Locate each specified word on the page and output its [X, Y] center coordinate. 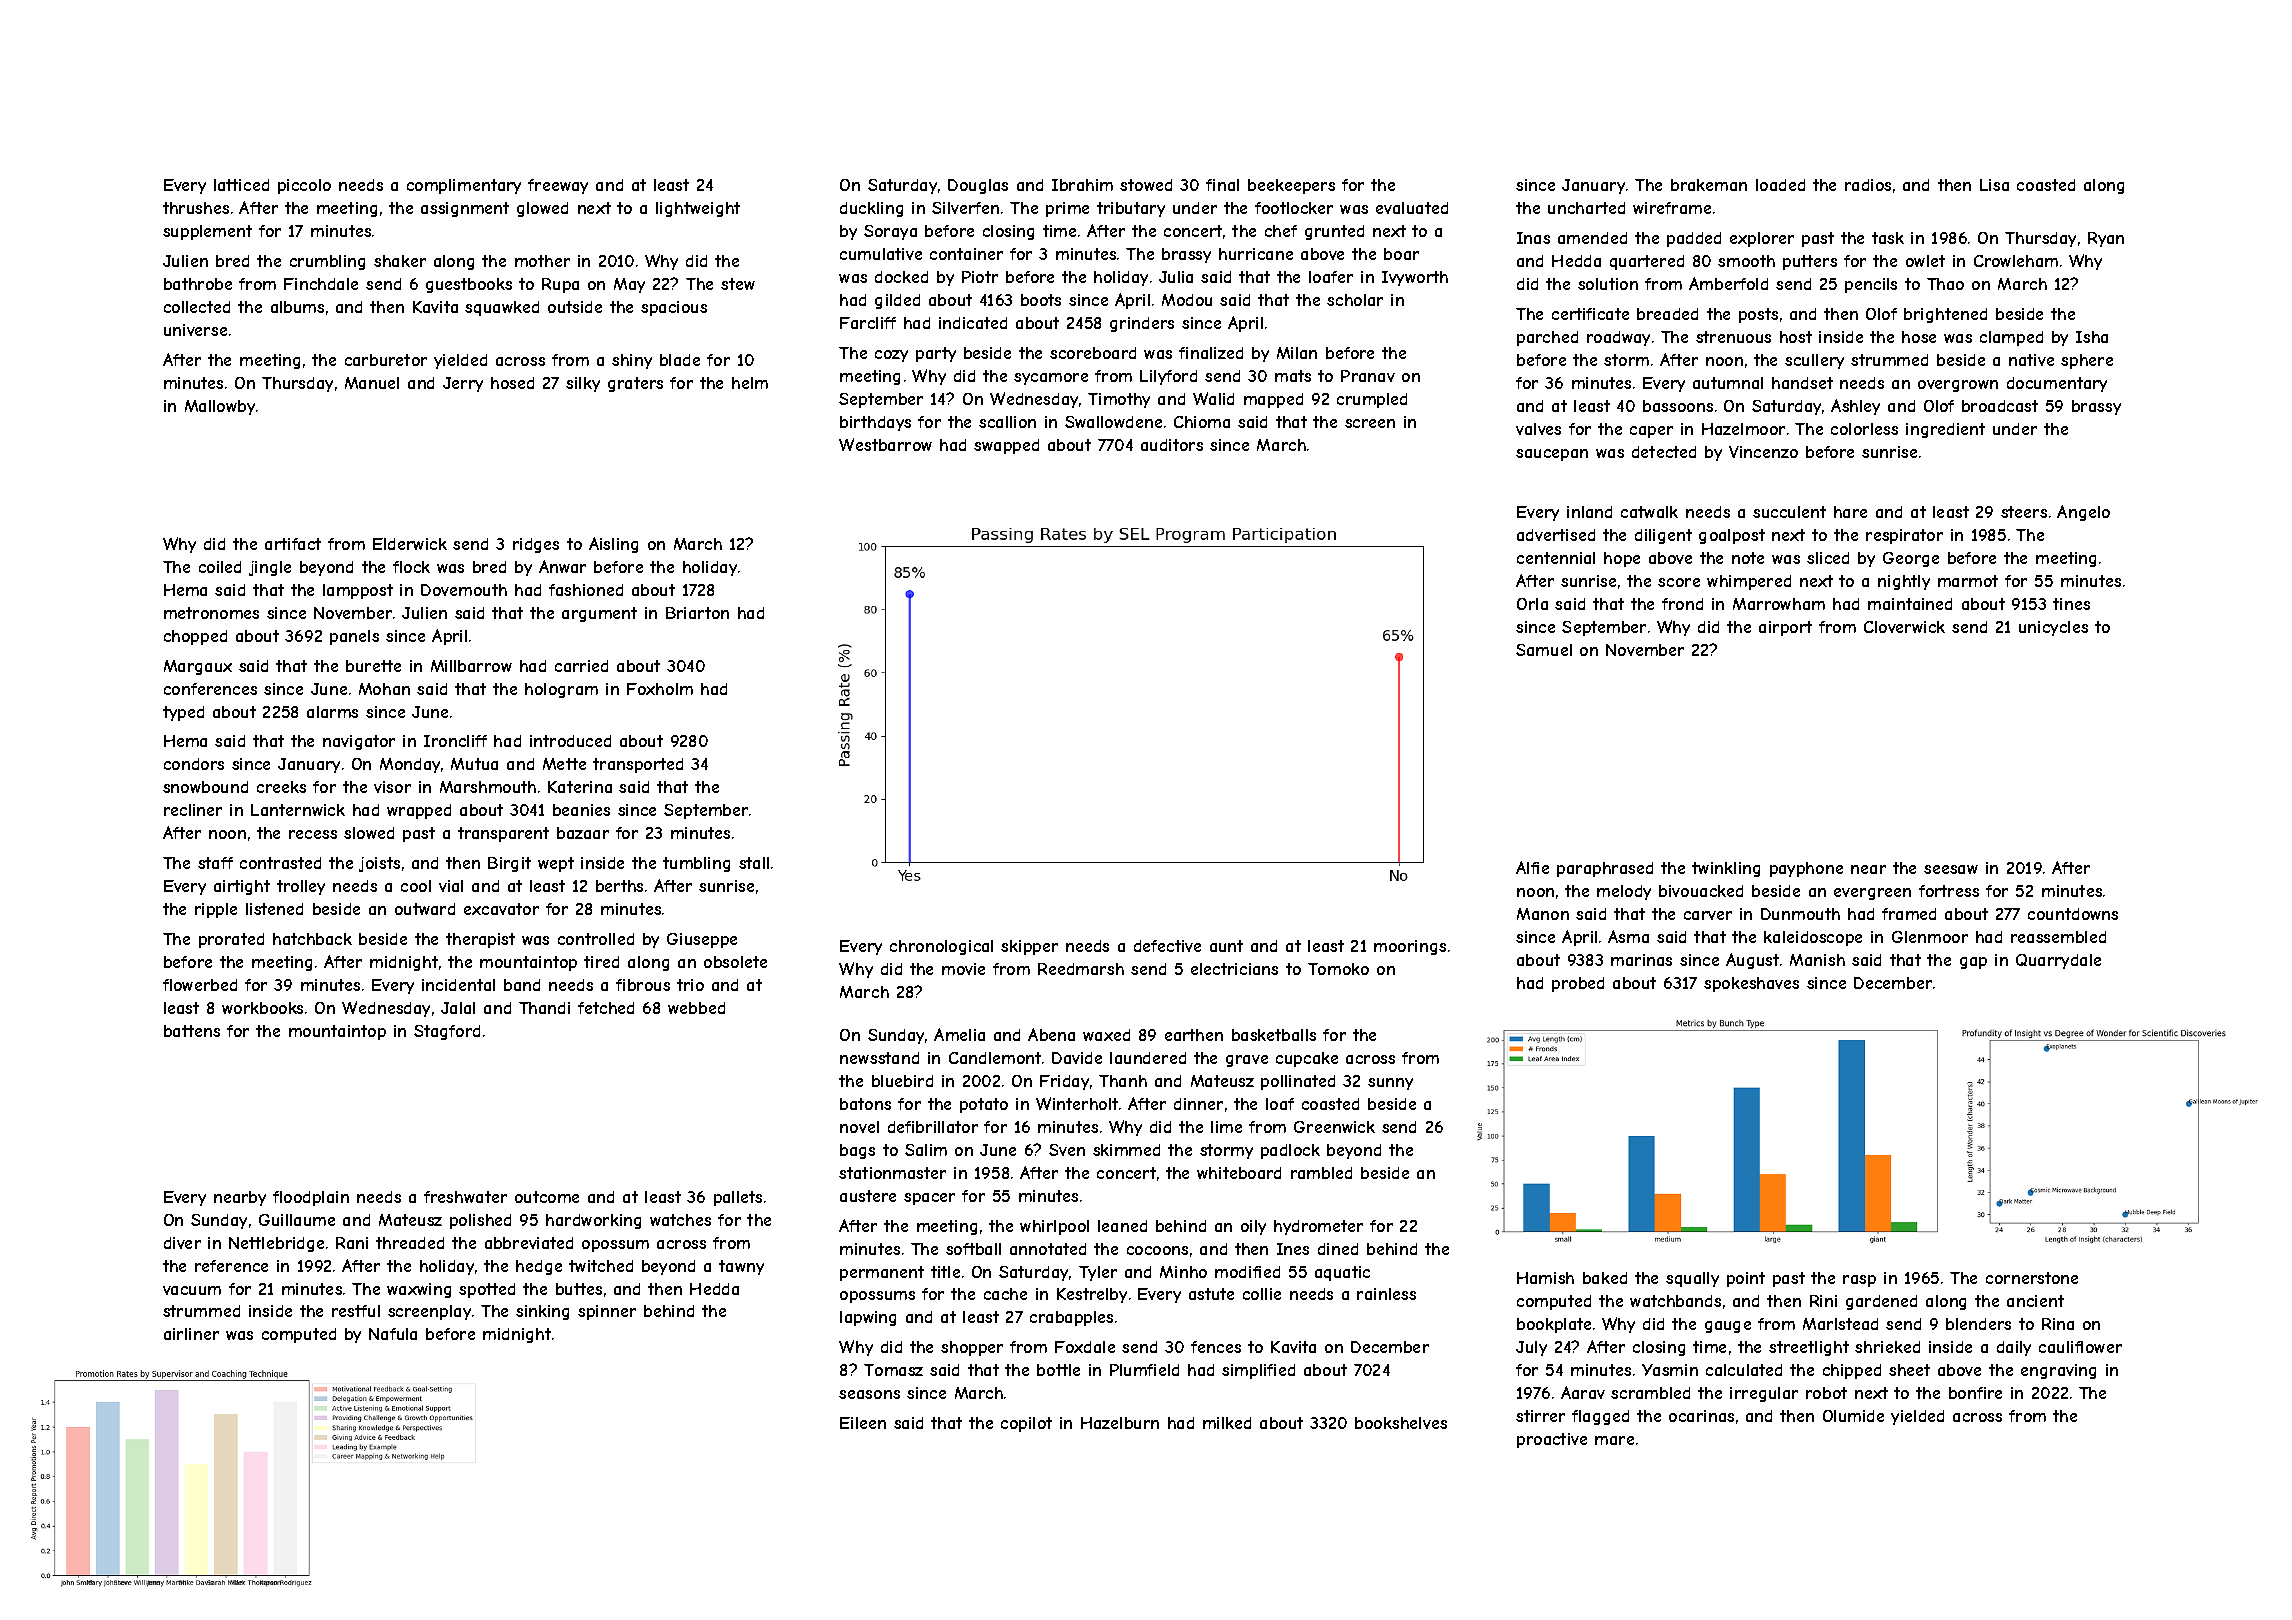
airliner [191, 1334]
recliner [193, 810]
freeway [558, 186]
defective [1167, 946]
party [936, 354]
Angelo [2083, 513]
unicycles [2053, 628]
